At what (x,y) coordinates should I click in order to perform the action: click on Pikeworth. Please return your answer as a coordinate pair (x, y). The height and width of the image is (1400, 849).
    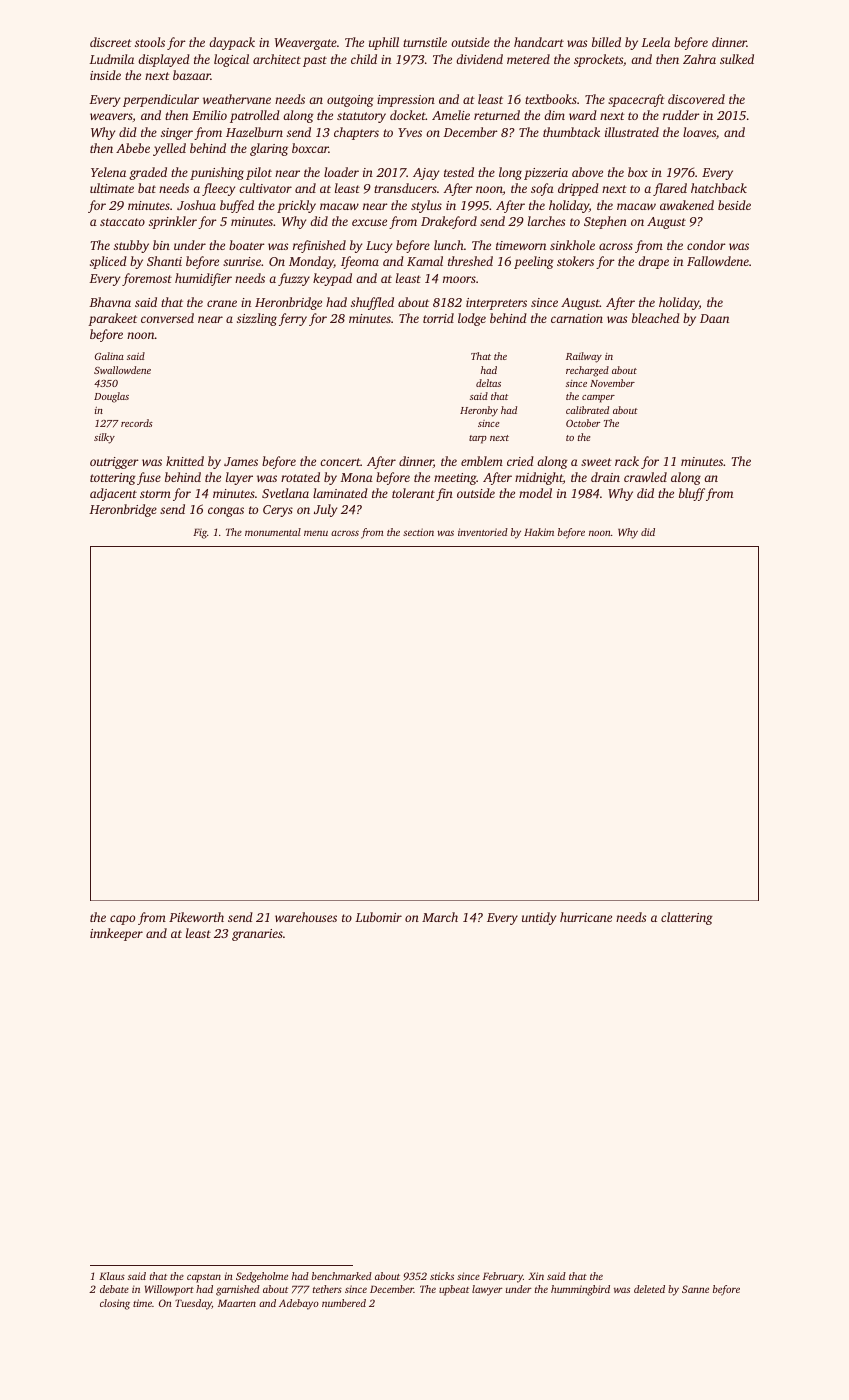
    Looking at the image, I should click on (196, 917).
